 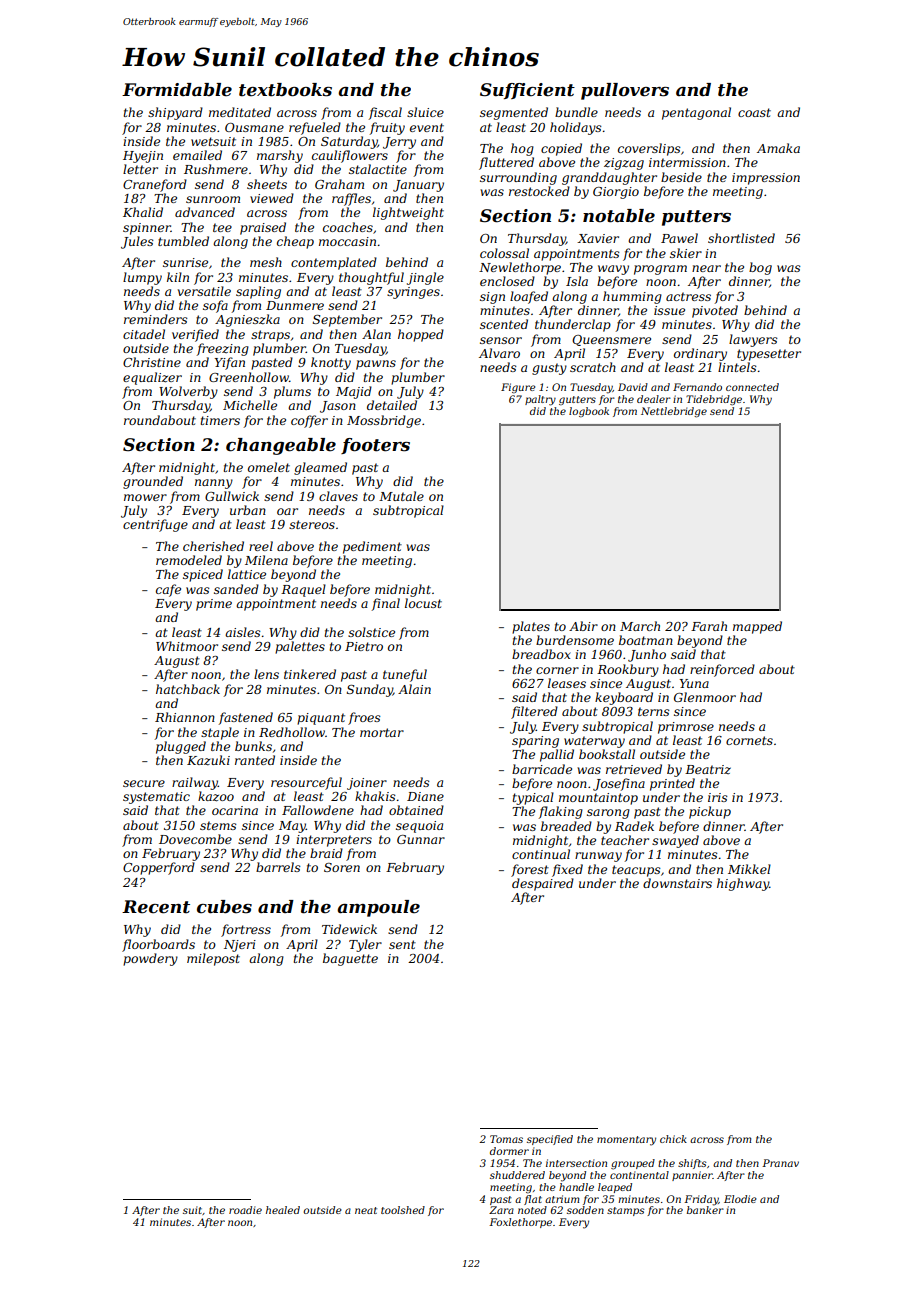 I want to click on textbooks, so click(x=285, y=90).
